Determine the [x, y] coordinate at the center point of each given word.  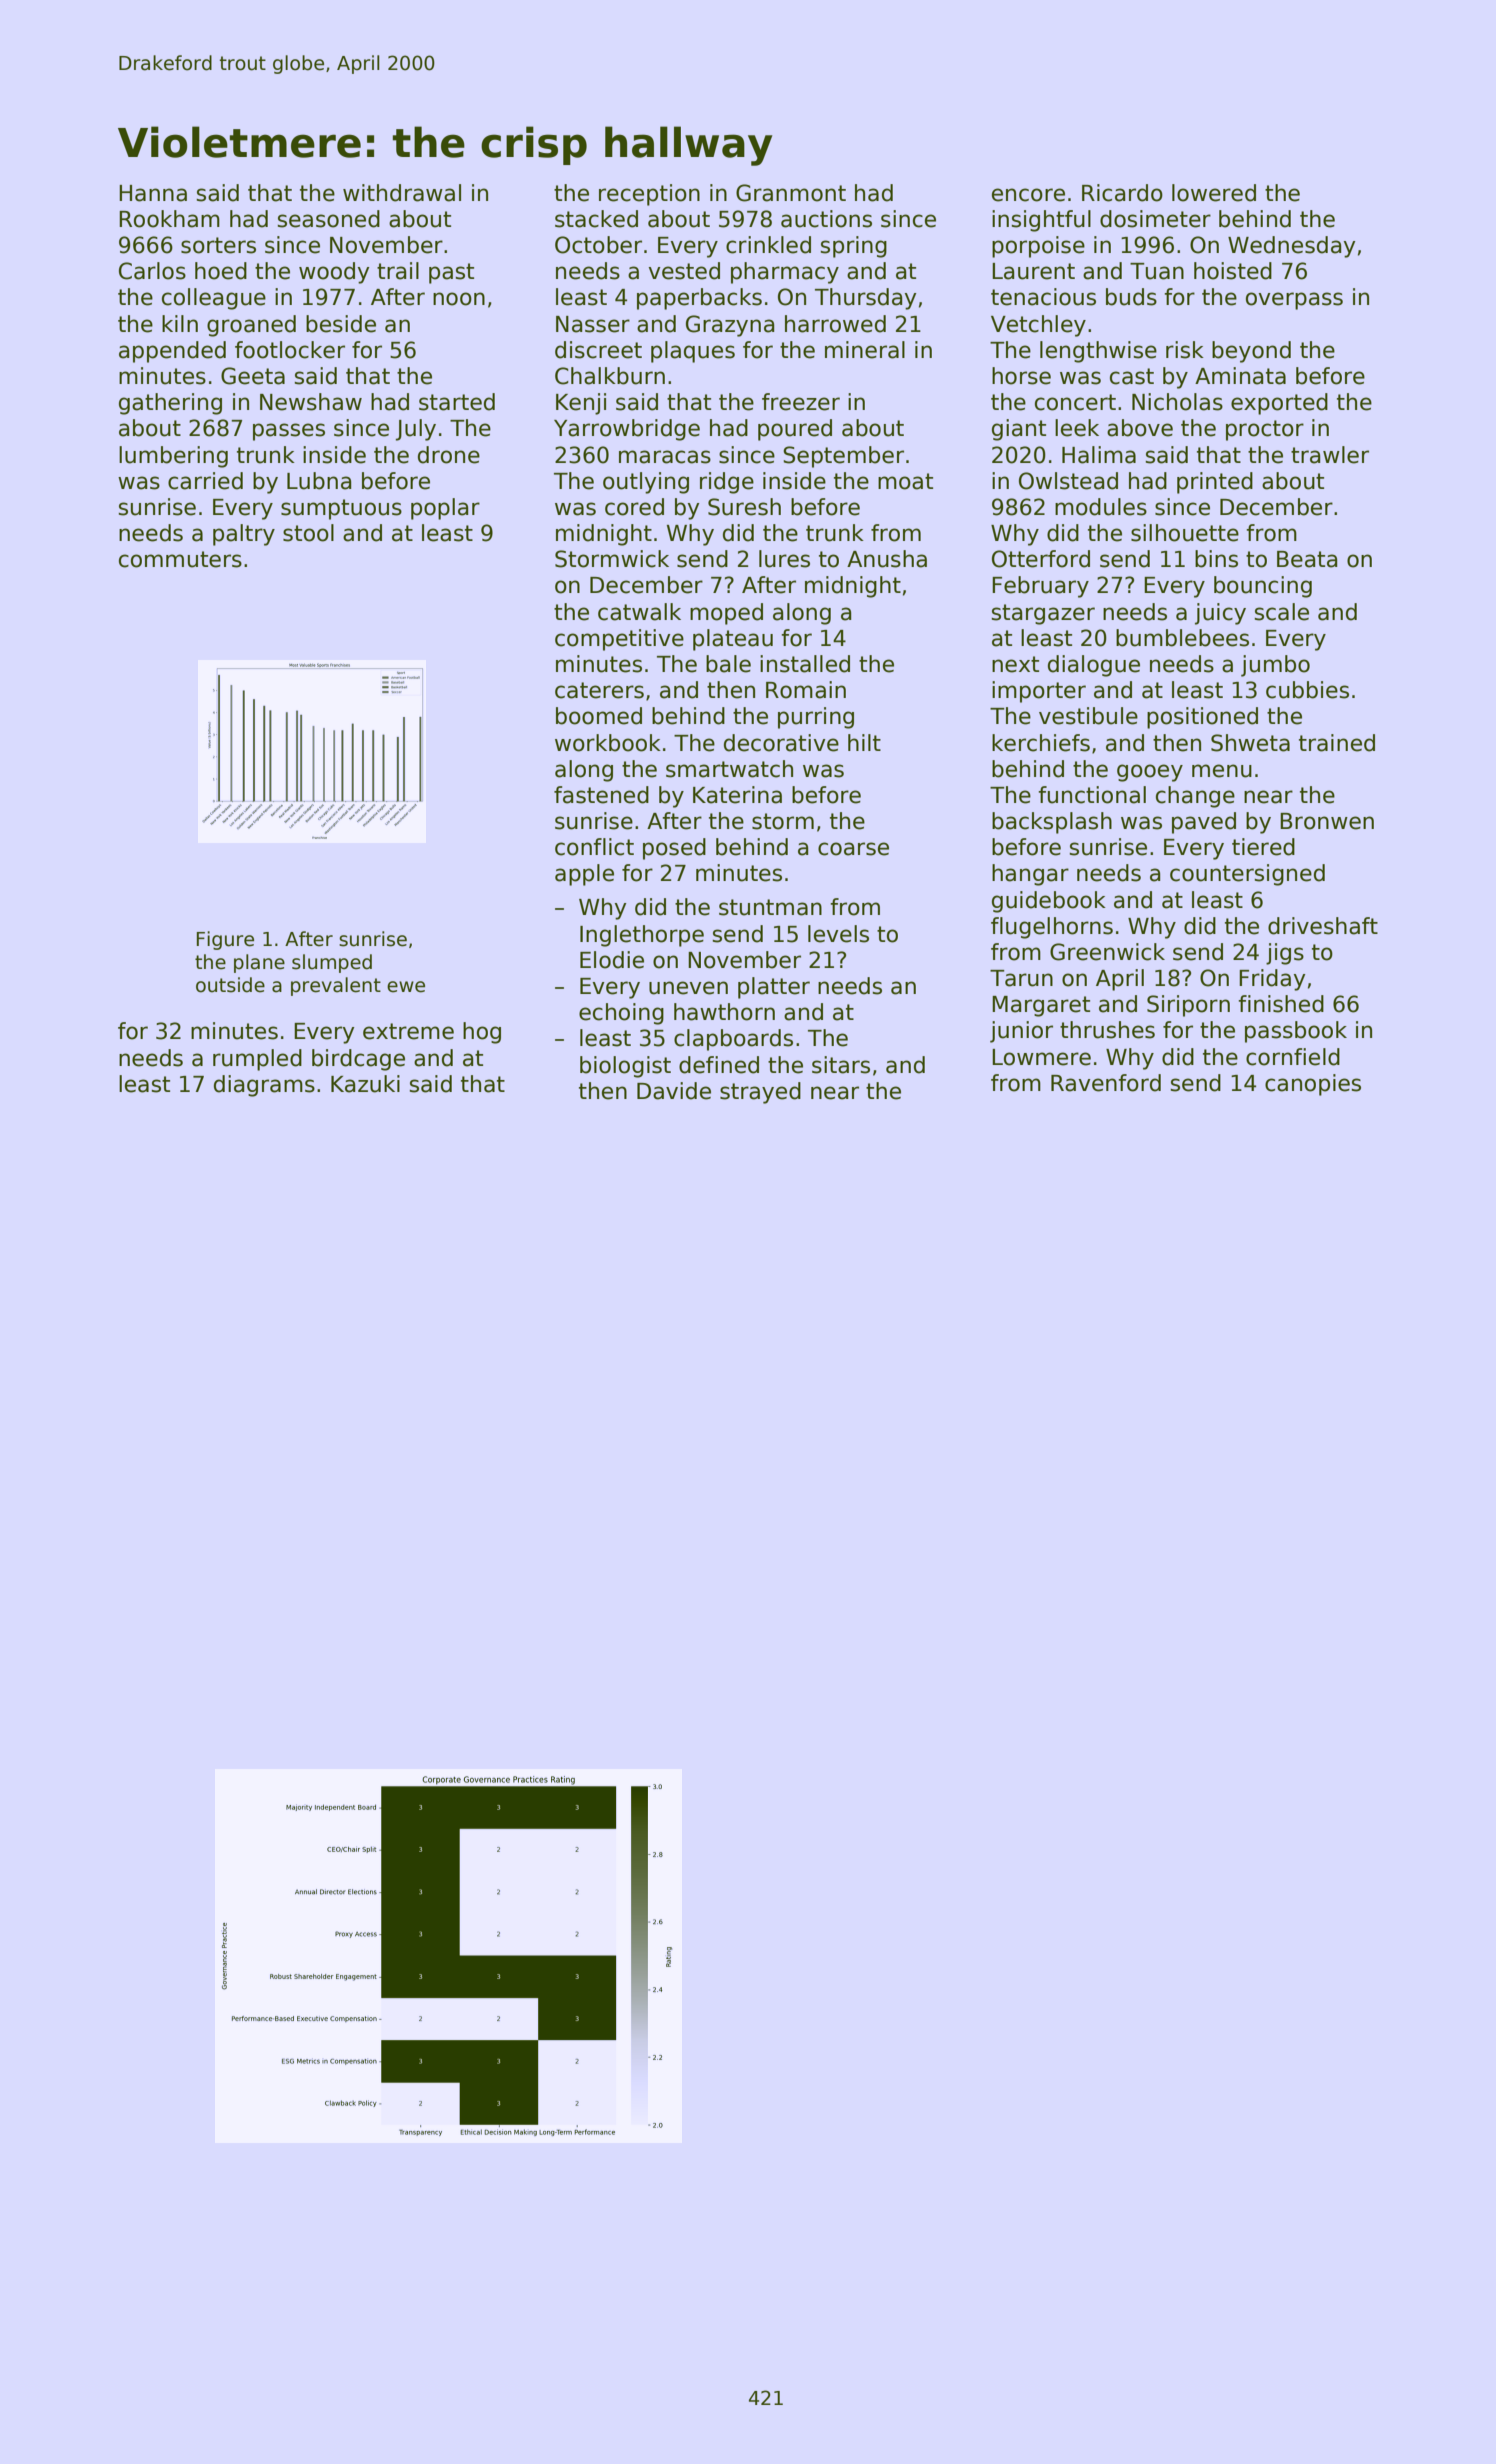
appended [172, 352]
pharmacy [785, 273]
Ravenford [1106, 1083]
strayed [760, 1093]
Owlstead [1068, 481]
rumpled [257, 1060]
